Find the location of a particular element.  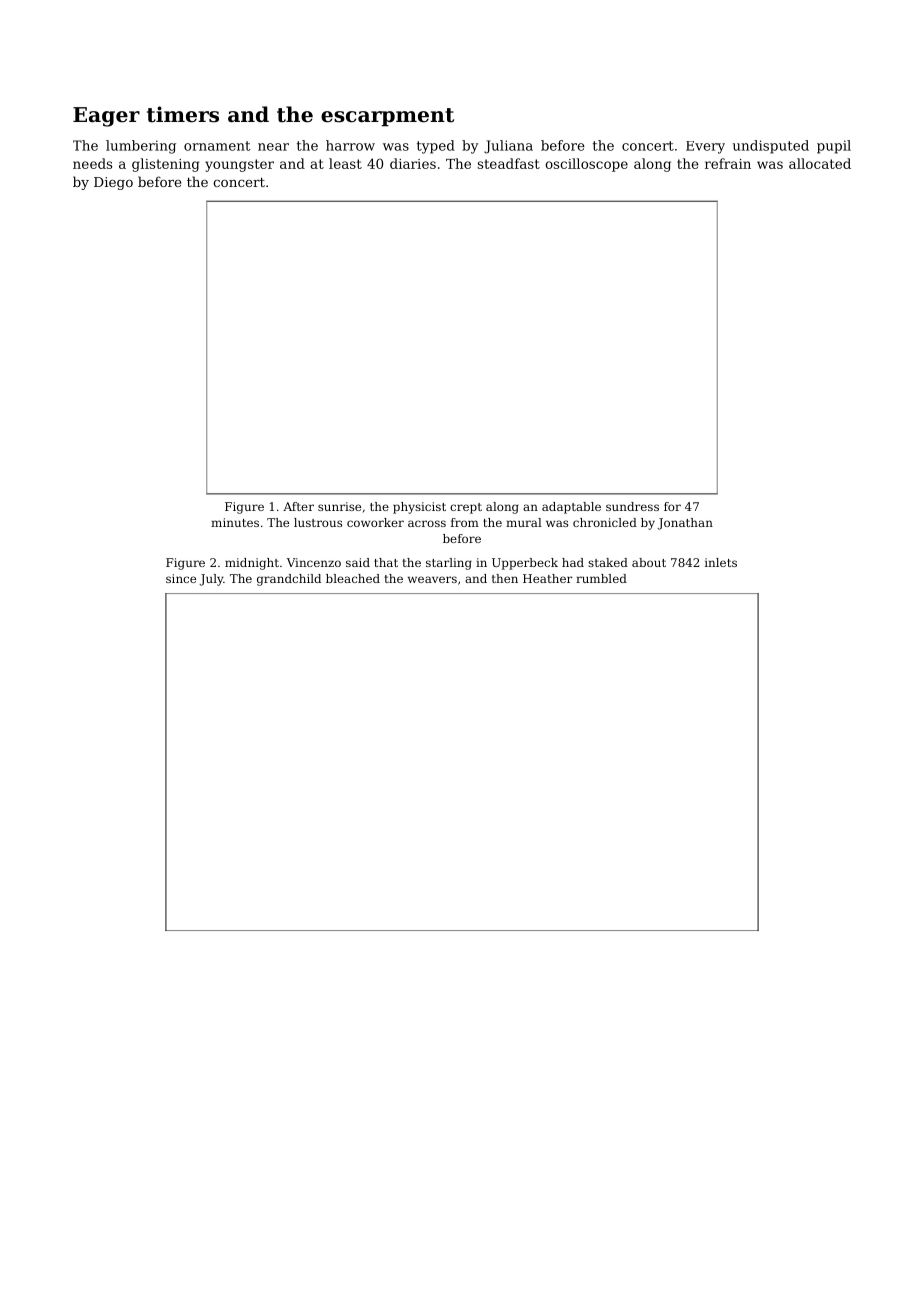

refrain is located at coordinates (728, 163).
